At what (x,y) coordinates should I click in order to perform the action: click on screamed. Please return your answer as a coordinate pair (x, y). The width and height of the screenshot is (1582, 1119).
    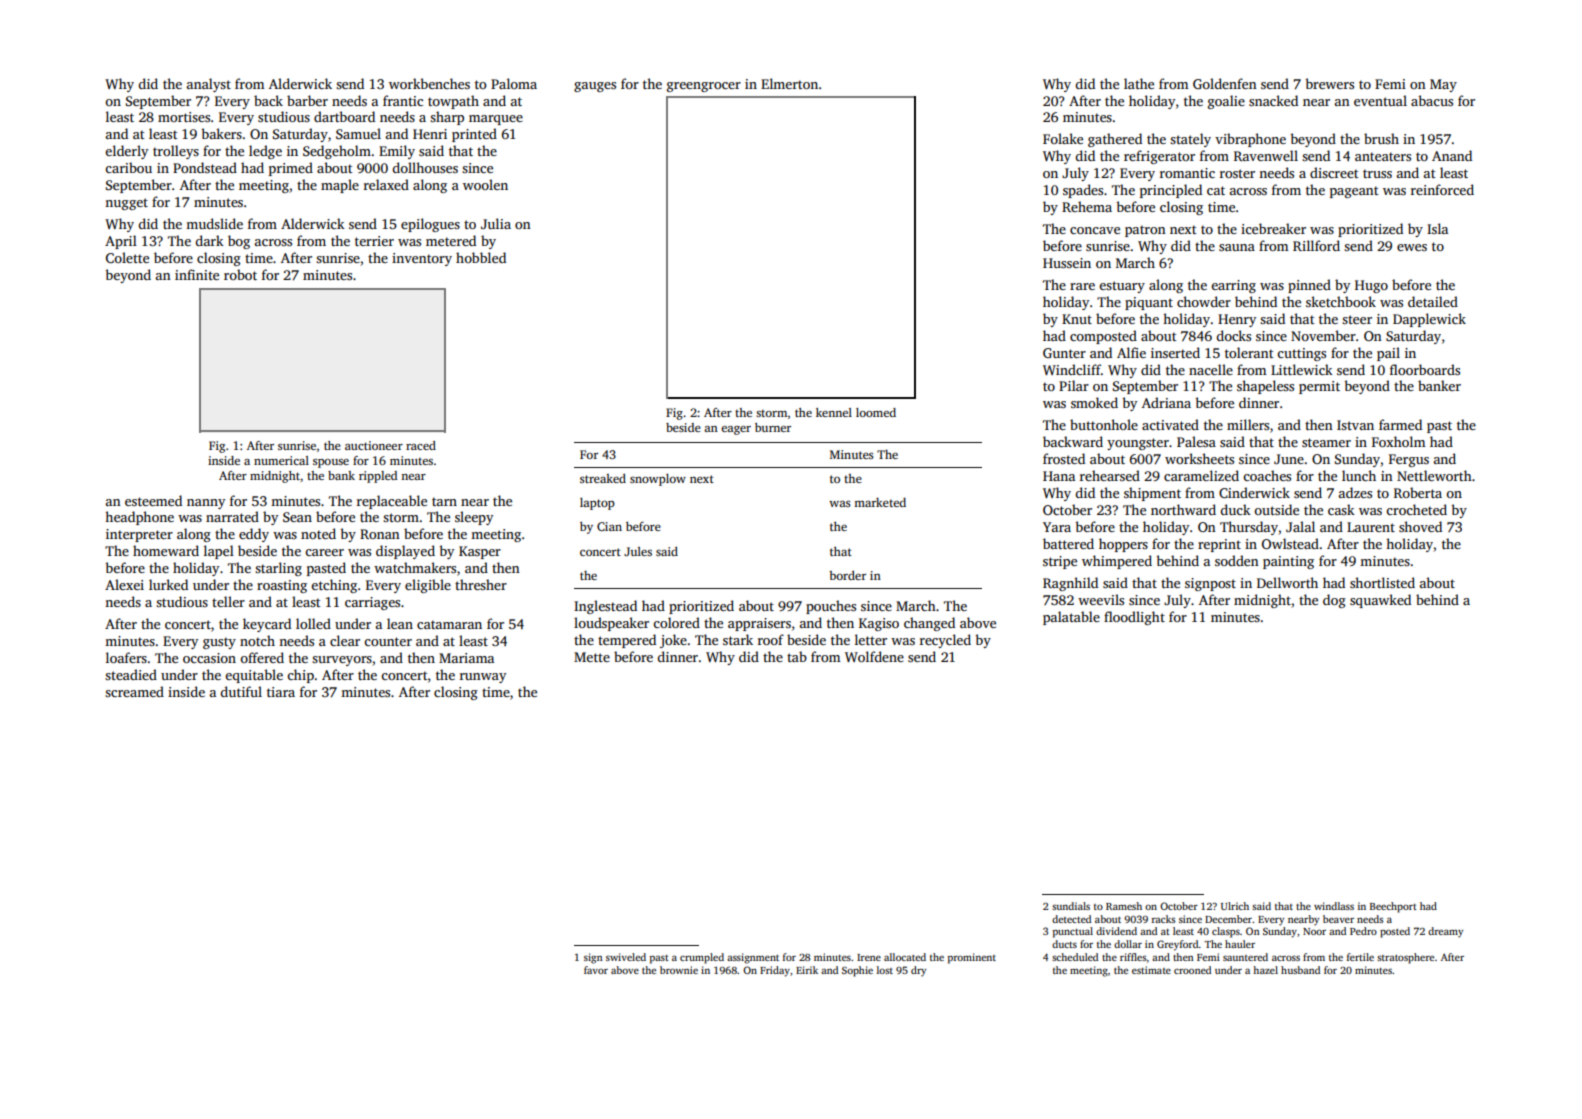
    Looking at the image, I should click on (134, 691).
